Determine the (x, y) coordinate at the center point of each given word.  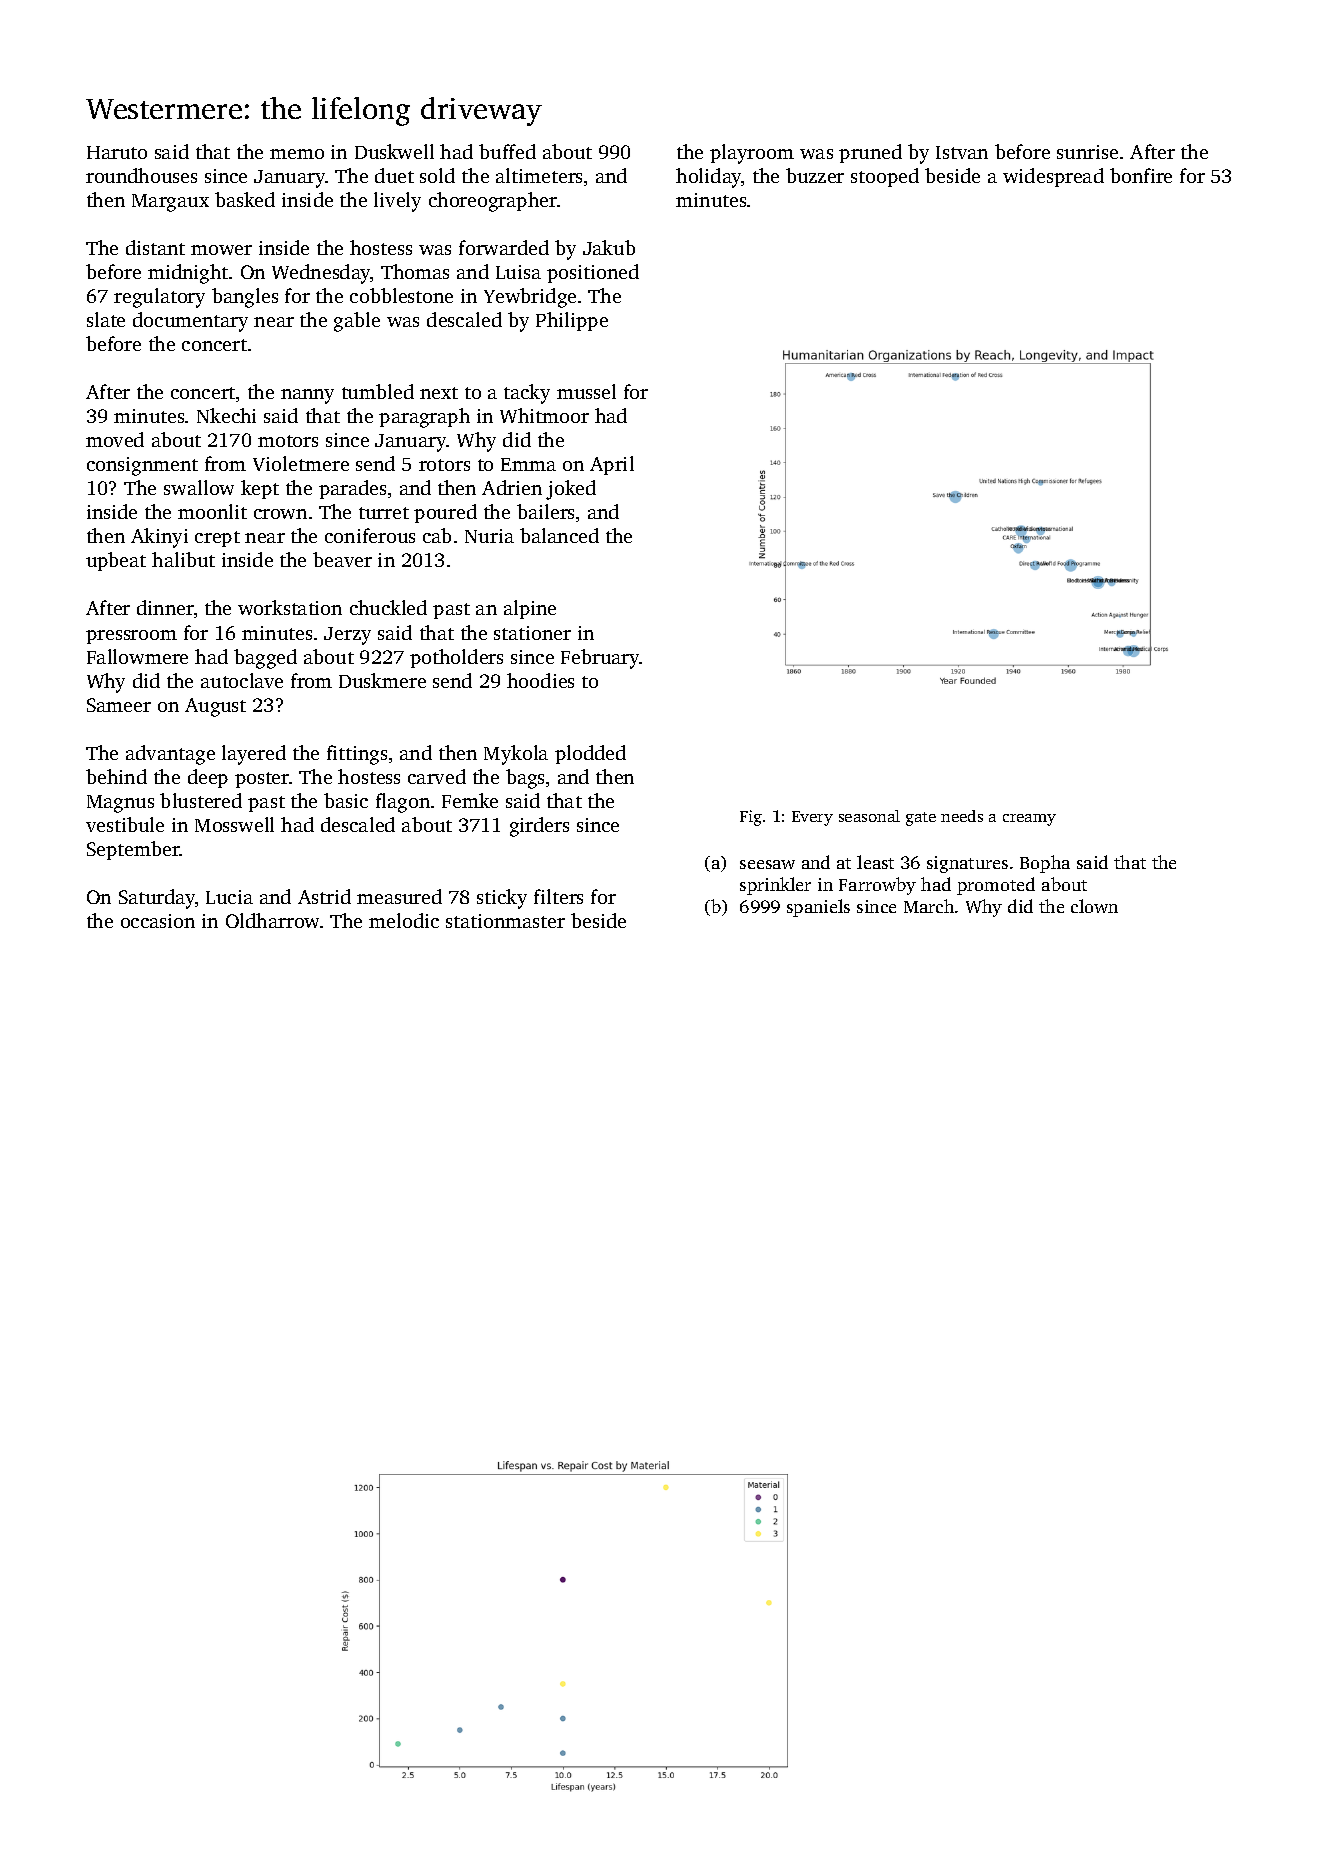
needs (962, 816)
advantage (170, 755)
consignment (142, 466)
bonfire (1141, 175)
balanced (559, 535)
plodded (590, 754)
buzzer (815, 175)
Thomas (415, 271)
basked (245, 199)
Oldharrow (272, 920)
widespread (1053, 177)
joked (571, 490)
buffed (507, 151)
